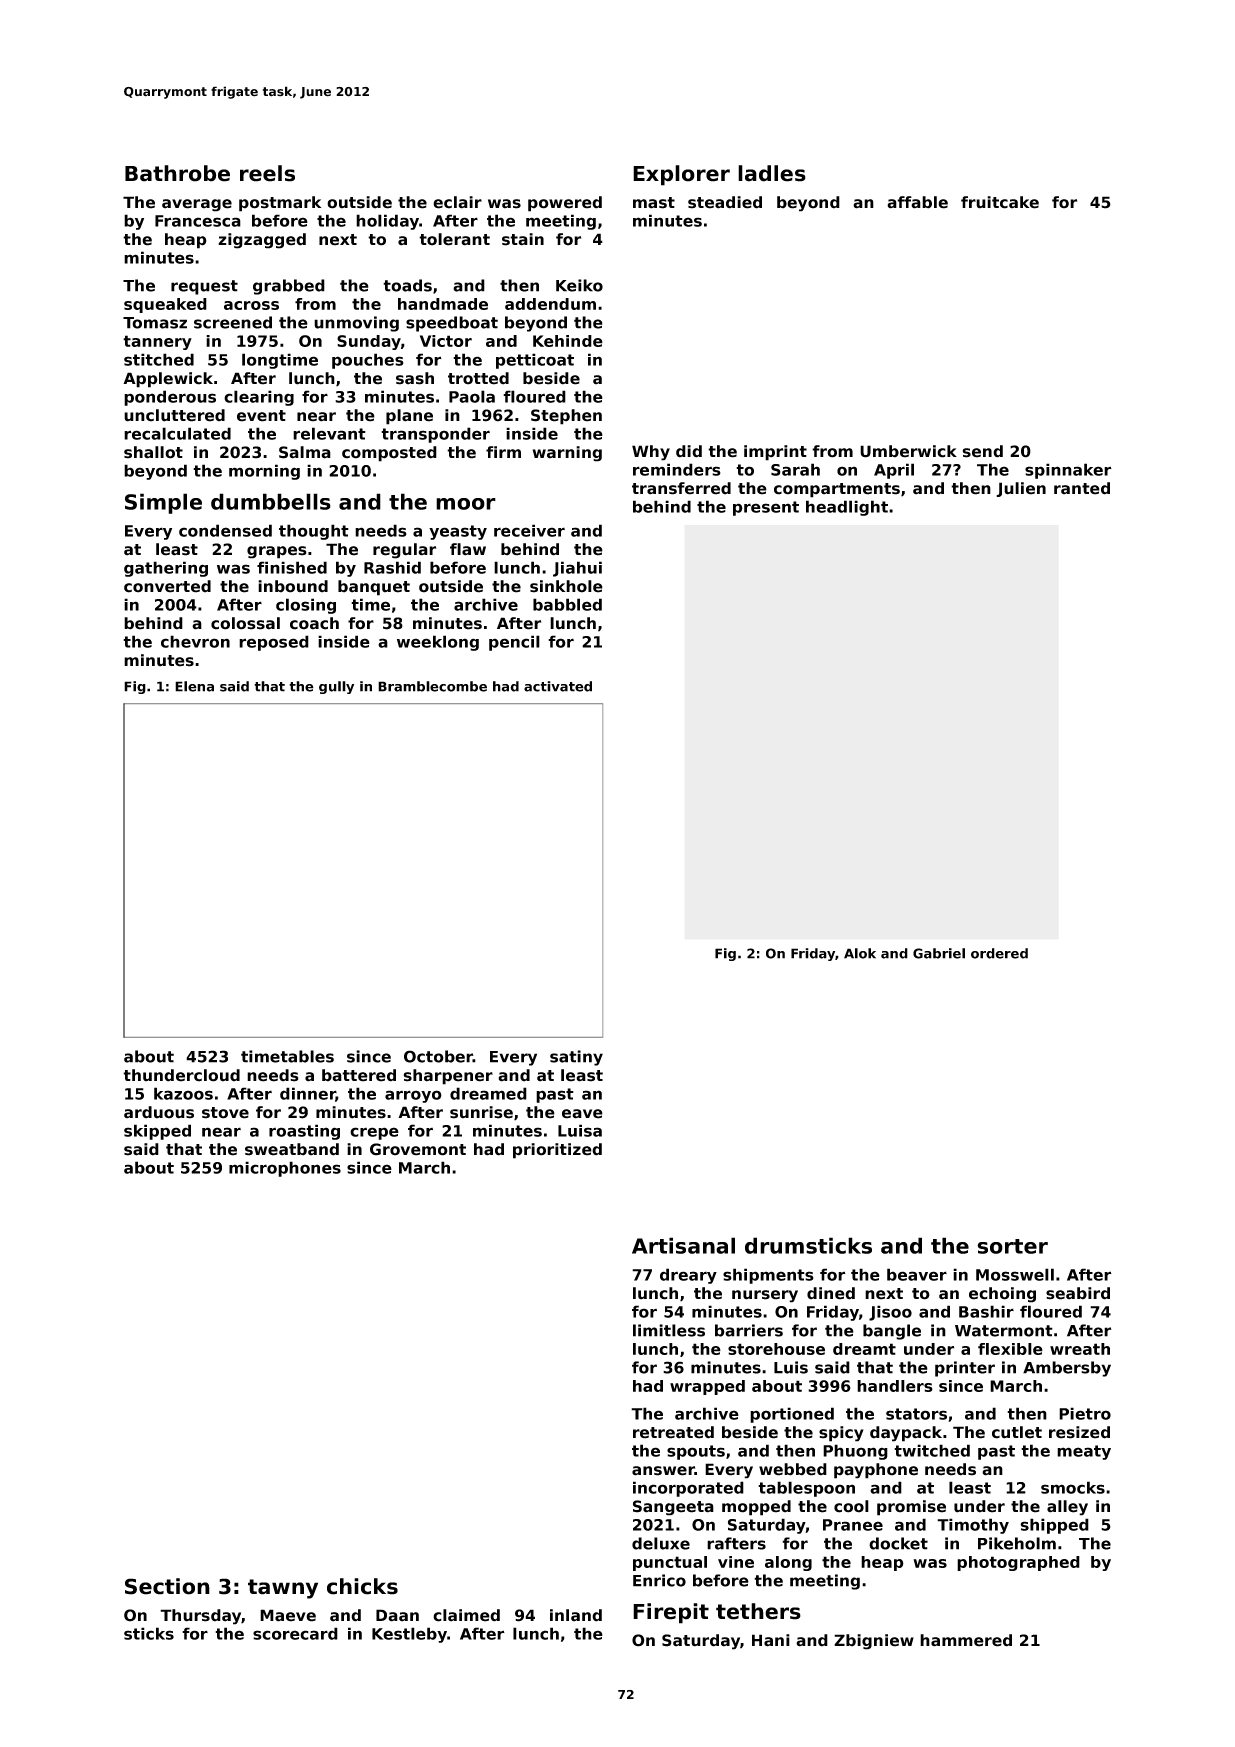 This screenshot has width=1235, height=1747. What do you see at coordinates (362, 1586) in the screenshot?
I see `chicks` at bounding box center [362, 1586].
